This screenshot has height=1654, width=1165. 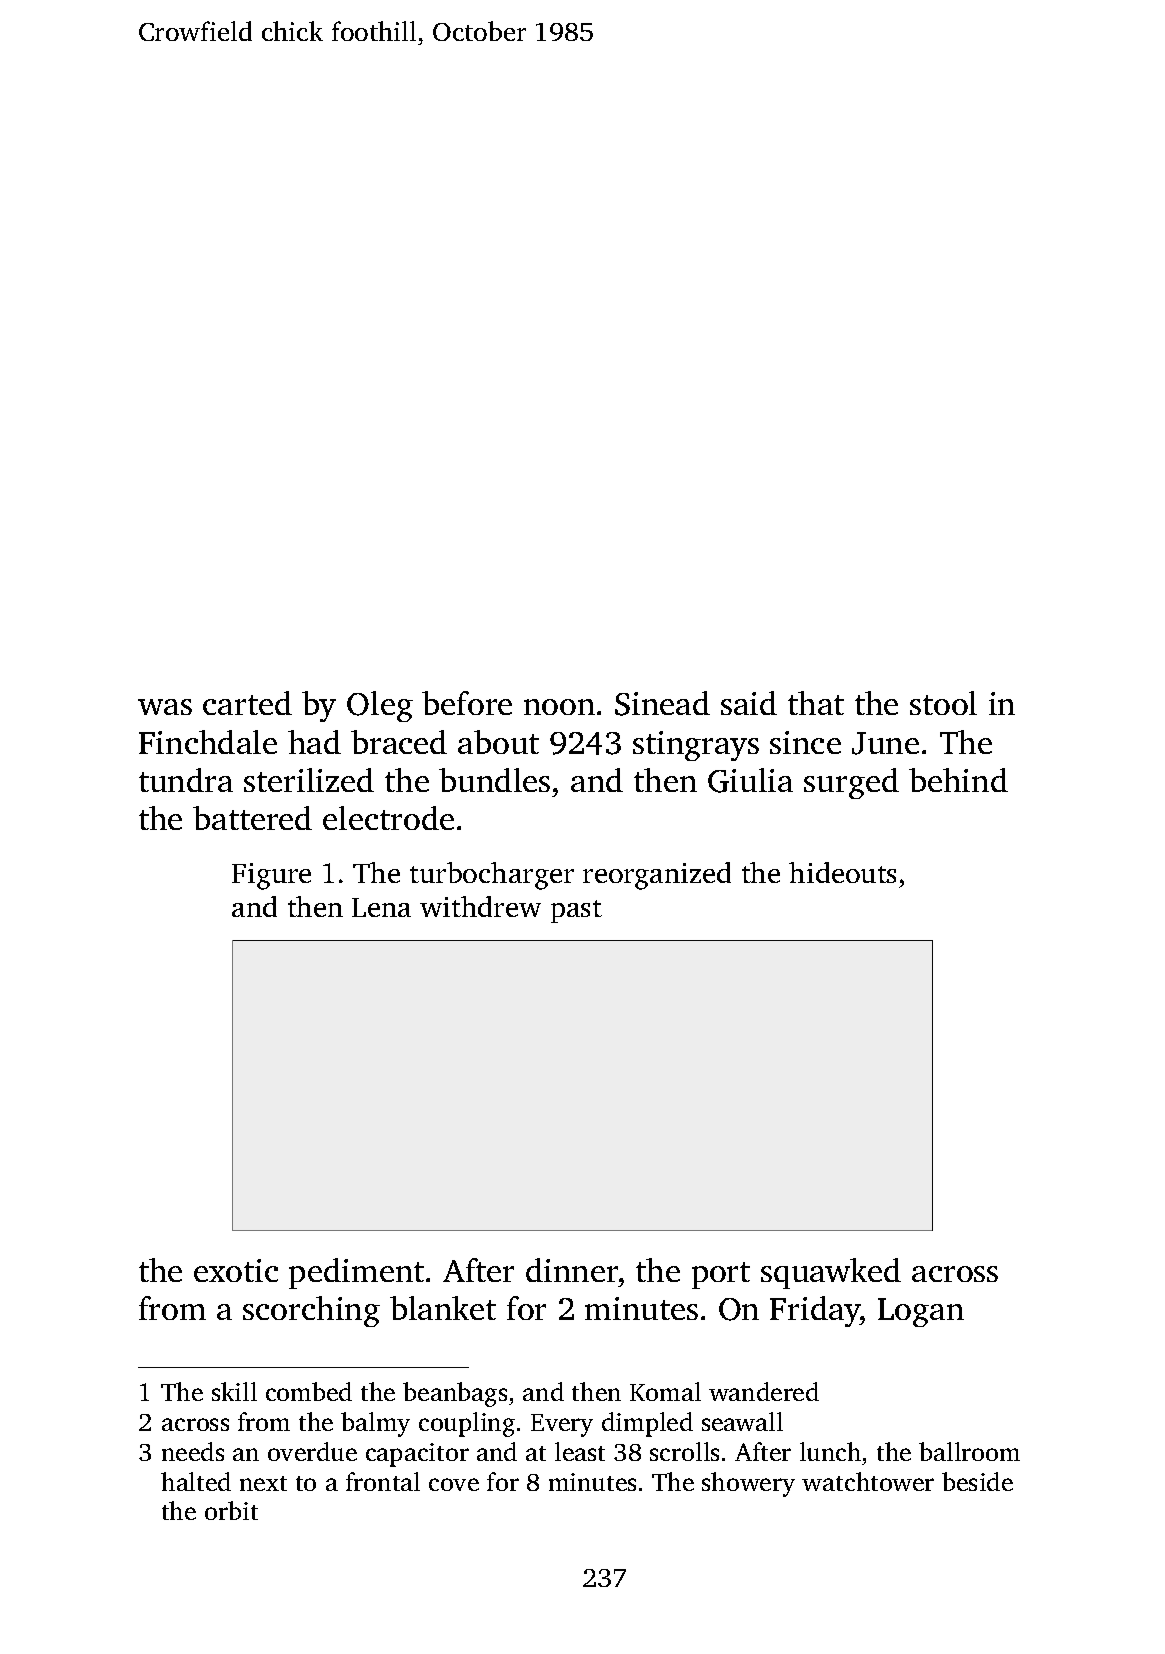 I want to click on past, so click(x=576, y=911).
